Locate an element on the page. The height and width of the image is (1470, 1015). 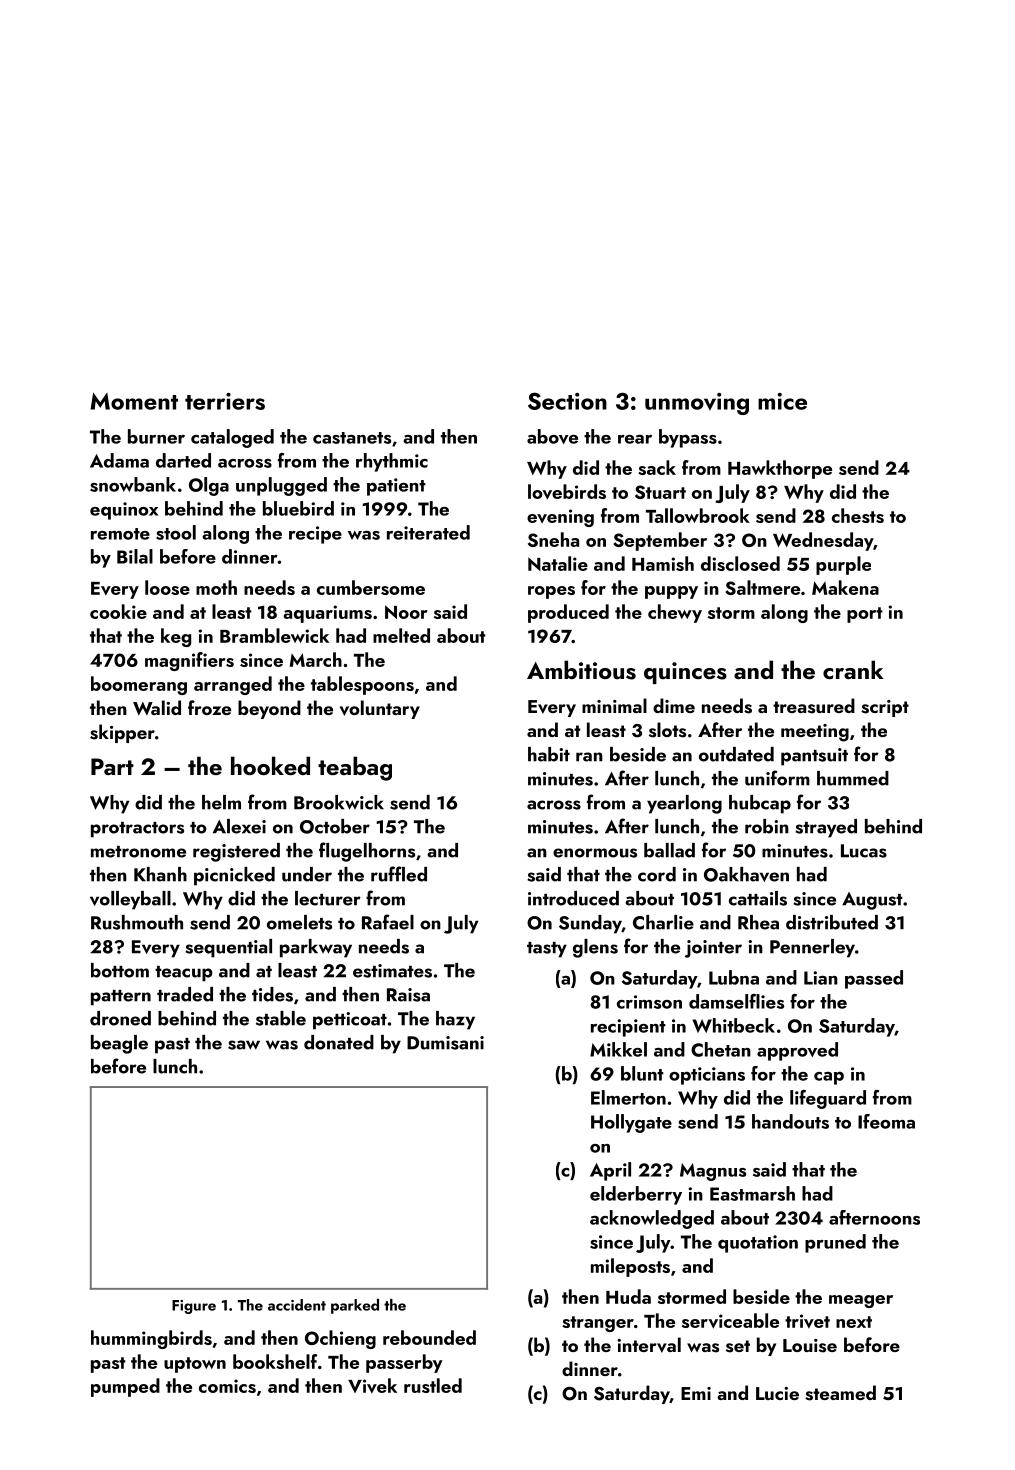
mice is located at coordinates (782, 401).
